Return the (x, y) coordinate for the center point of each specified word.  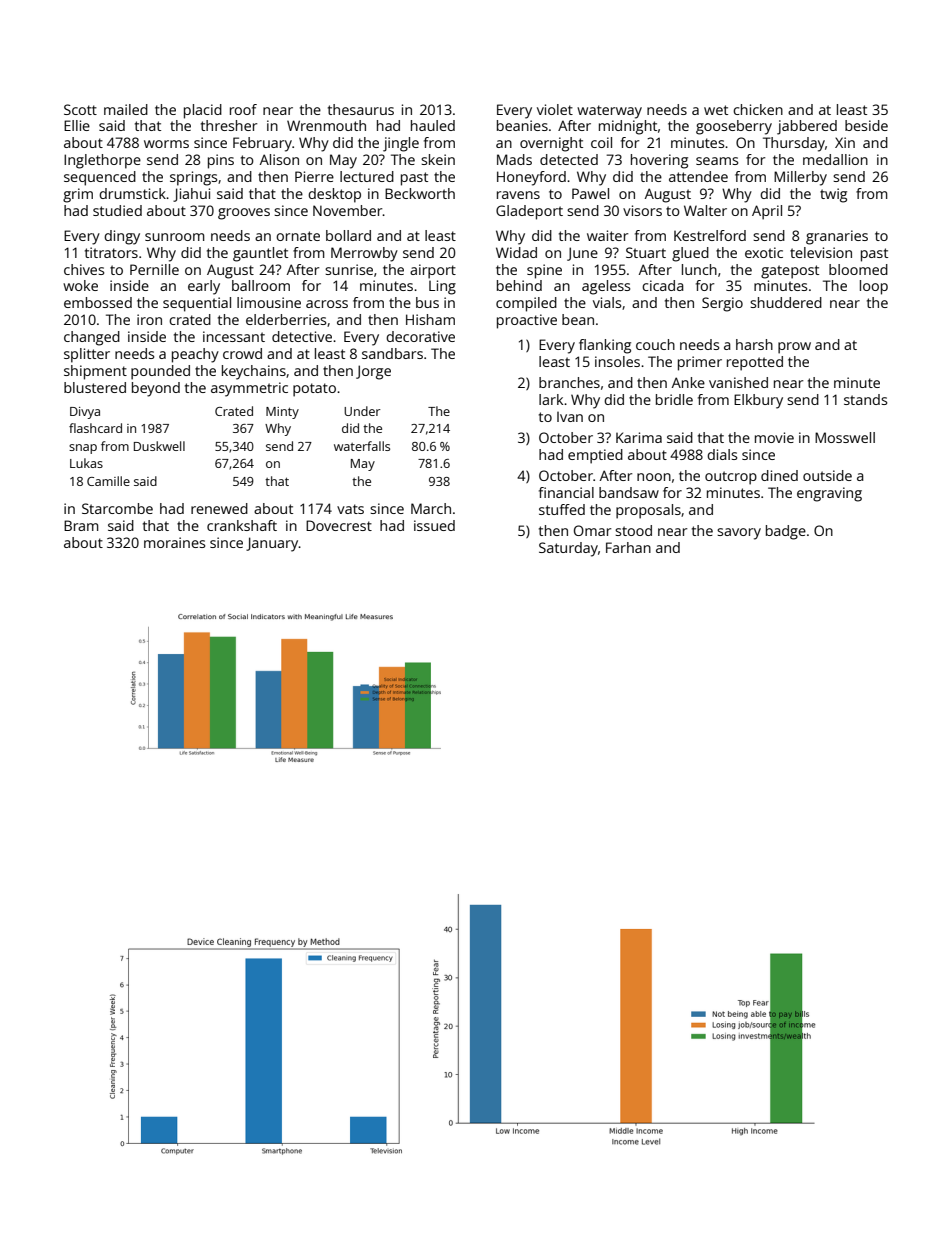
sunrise (349, 269)
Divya (85, 413)
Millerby (800, 178)
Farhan (628, 547)
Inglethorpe (102, 161)
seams (717, 161)
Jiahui (191, 195)
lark (551, 399)
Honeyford (531, 178)
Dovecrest (339, 525)
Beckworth (420, 193)
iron (149, 319)
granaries (837, 237)
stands (865, 399)
